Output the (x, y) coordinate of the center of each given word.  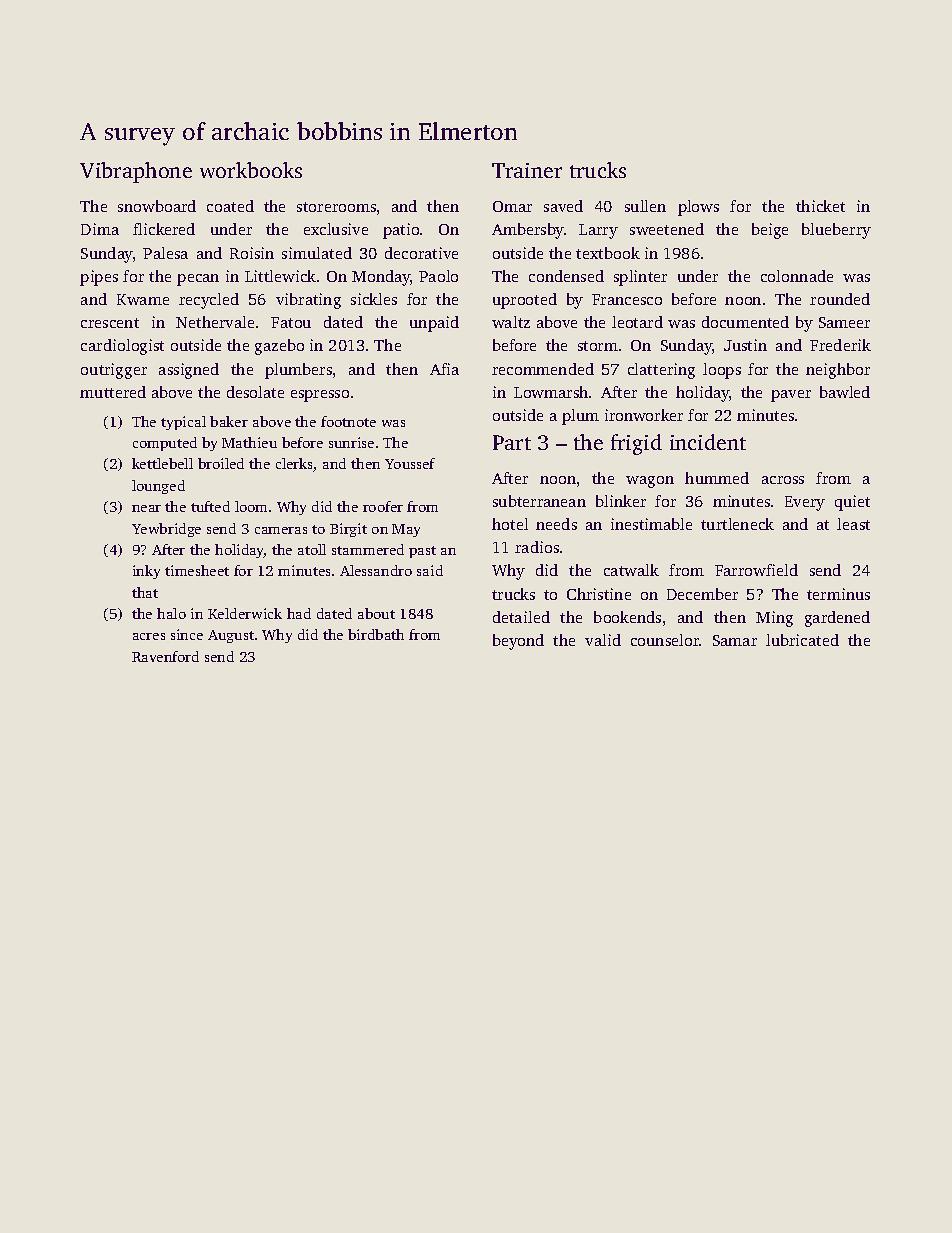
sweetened (667, 229)
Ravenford (165, 656)
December (702, 594)
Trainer (527, 170)
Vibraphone (136, 172)
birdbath (376, 634)
